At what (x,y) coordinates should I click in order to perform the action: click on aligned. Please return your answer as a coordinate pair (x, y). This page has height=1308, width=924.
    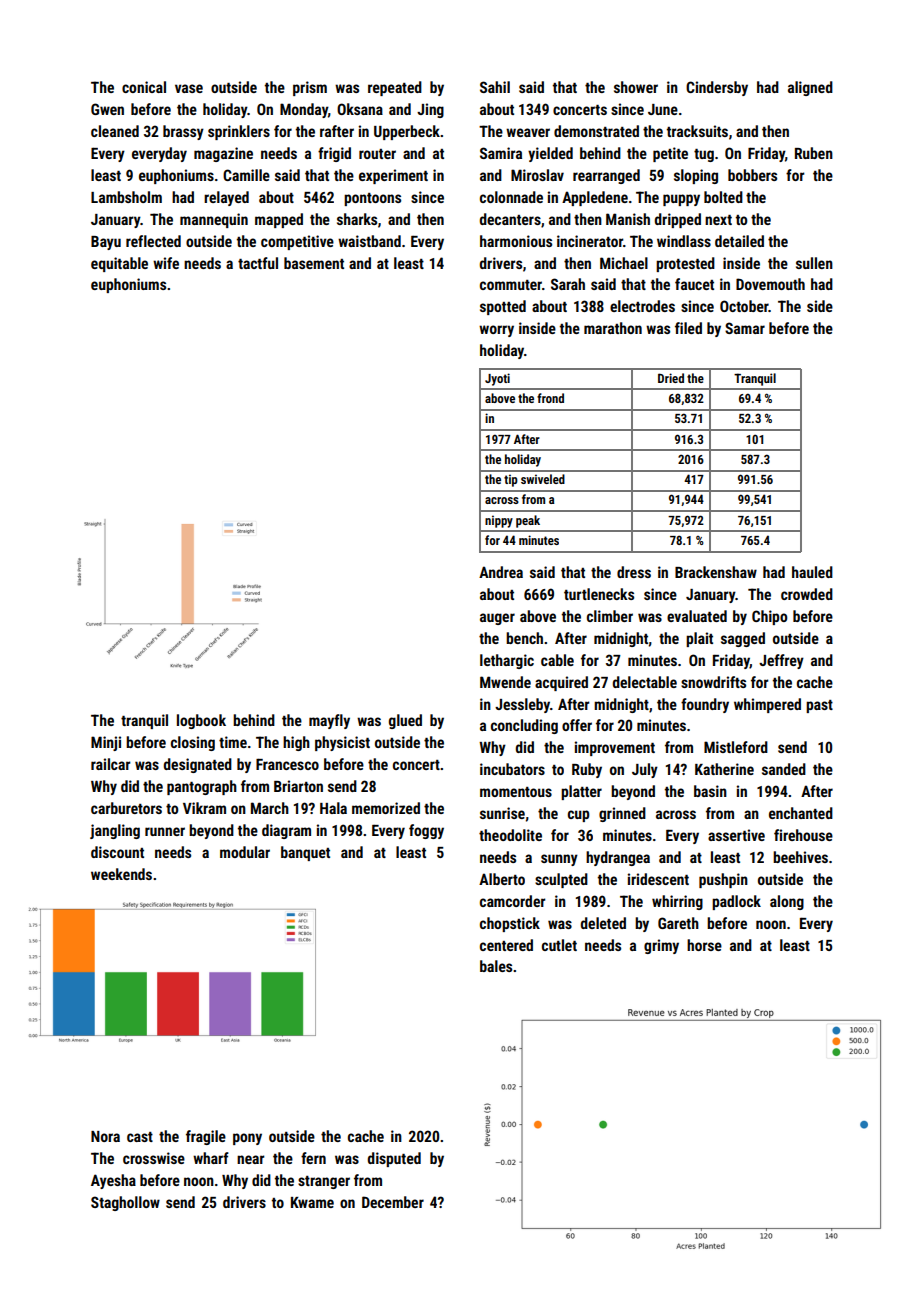
    Looking at the image, I should click on (810, 88).
